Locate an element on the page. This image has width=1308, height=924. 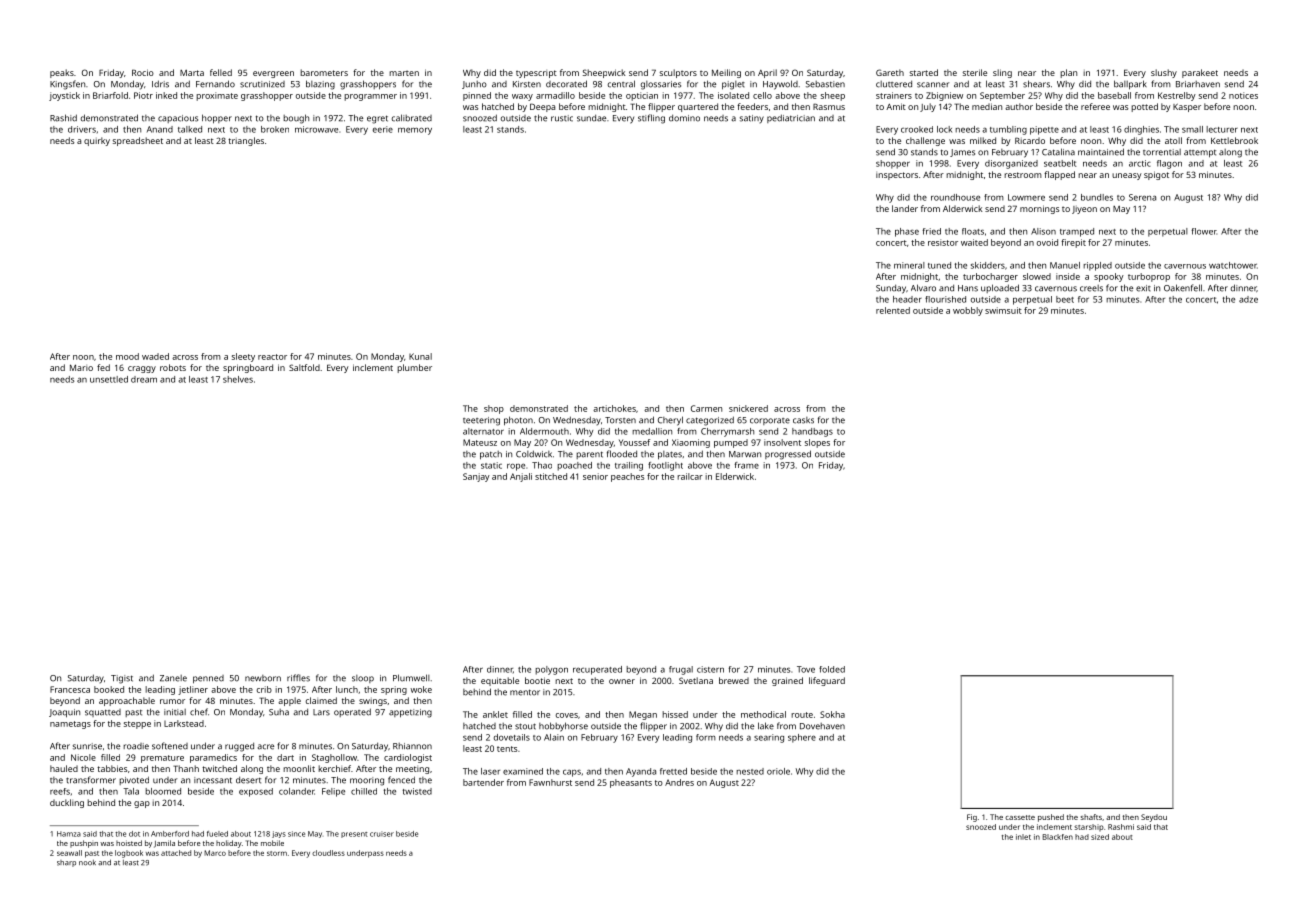
Gareth is located at coordinates (890, 72).
